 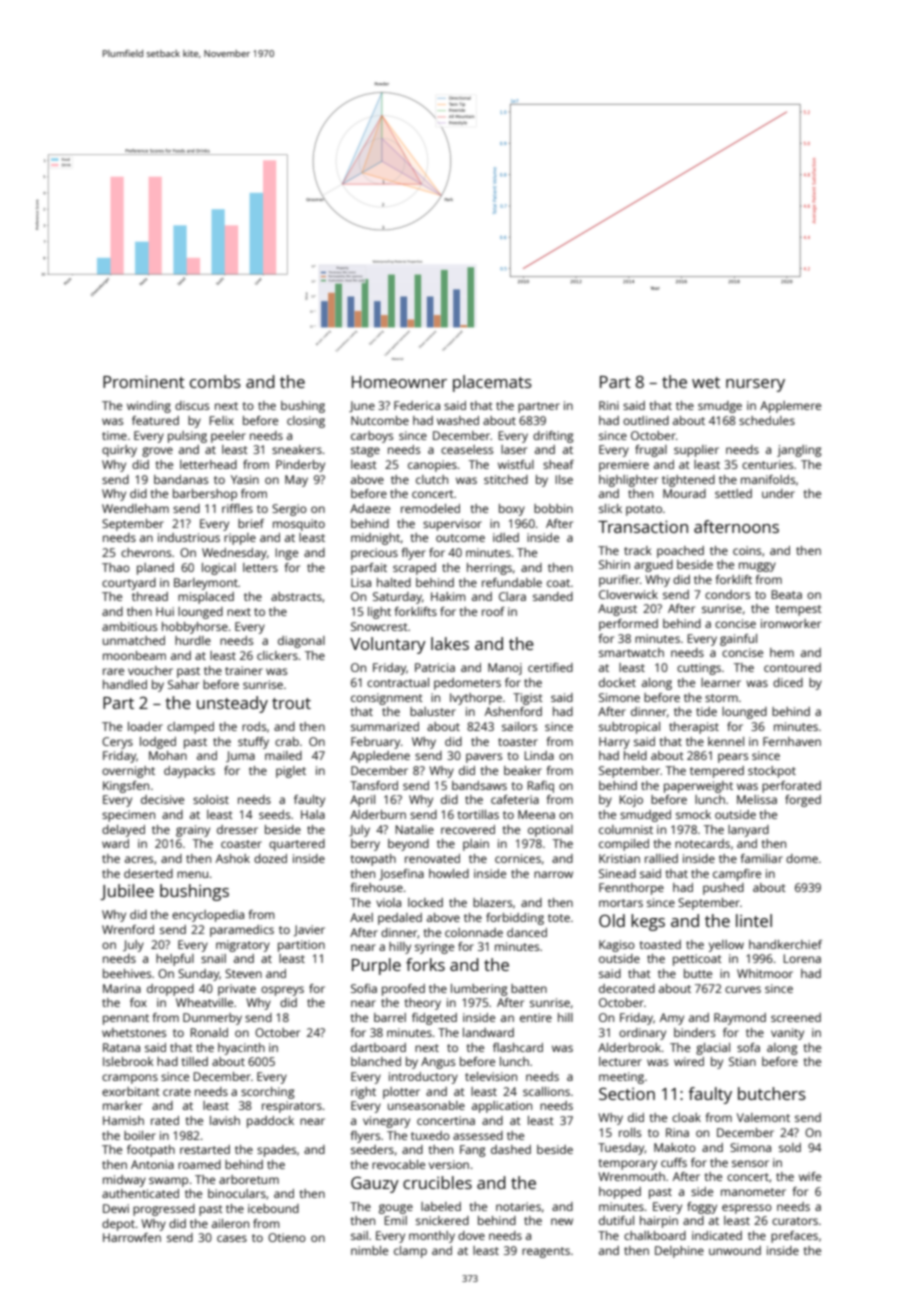 I want to click on Otieno, so click(x=287, y=1237).
